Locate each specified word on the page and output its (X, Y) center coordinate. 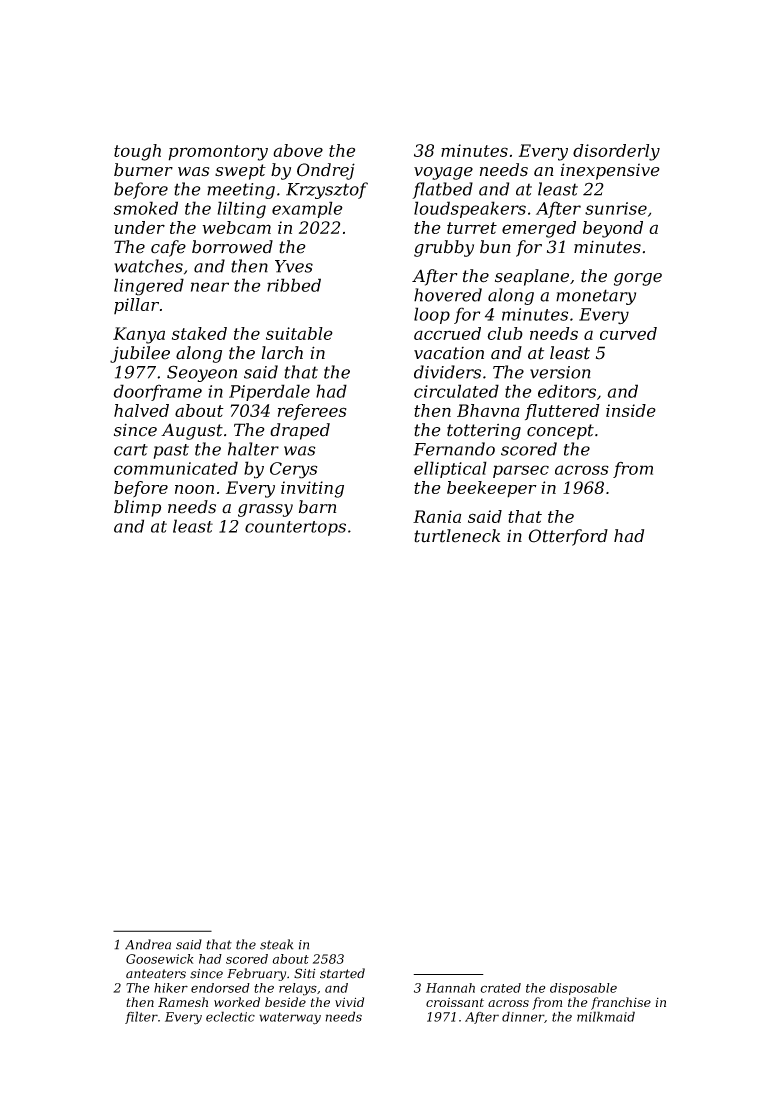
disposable (583, 989)
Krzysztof (327, 190)
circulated (456, 391)
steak (277, 944)
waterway (290, 1019)
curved (628, 333)
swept (240, 172)
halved (141, 410)
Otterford (568, 537)
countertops (295, 528)
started (342, 973)
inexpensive (610, 171)
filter (141, 1017)
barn (317, 507)
